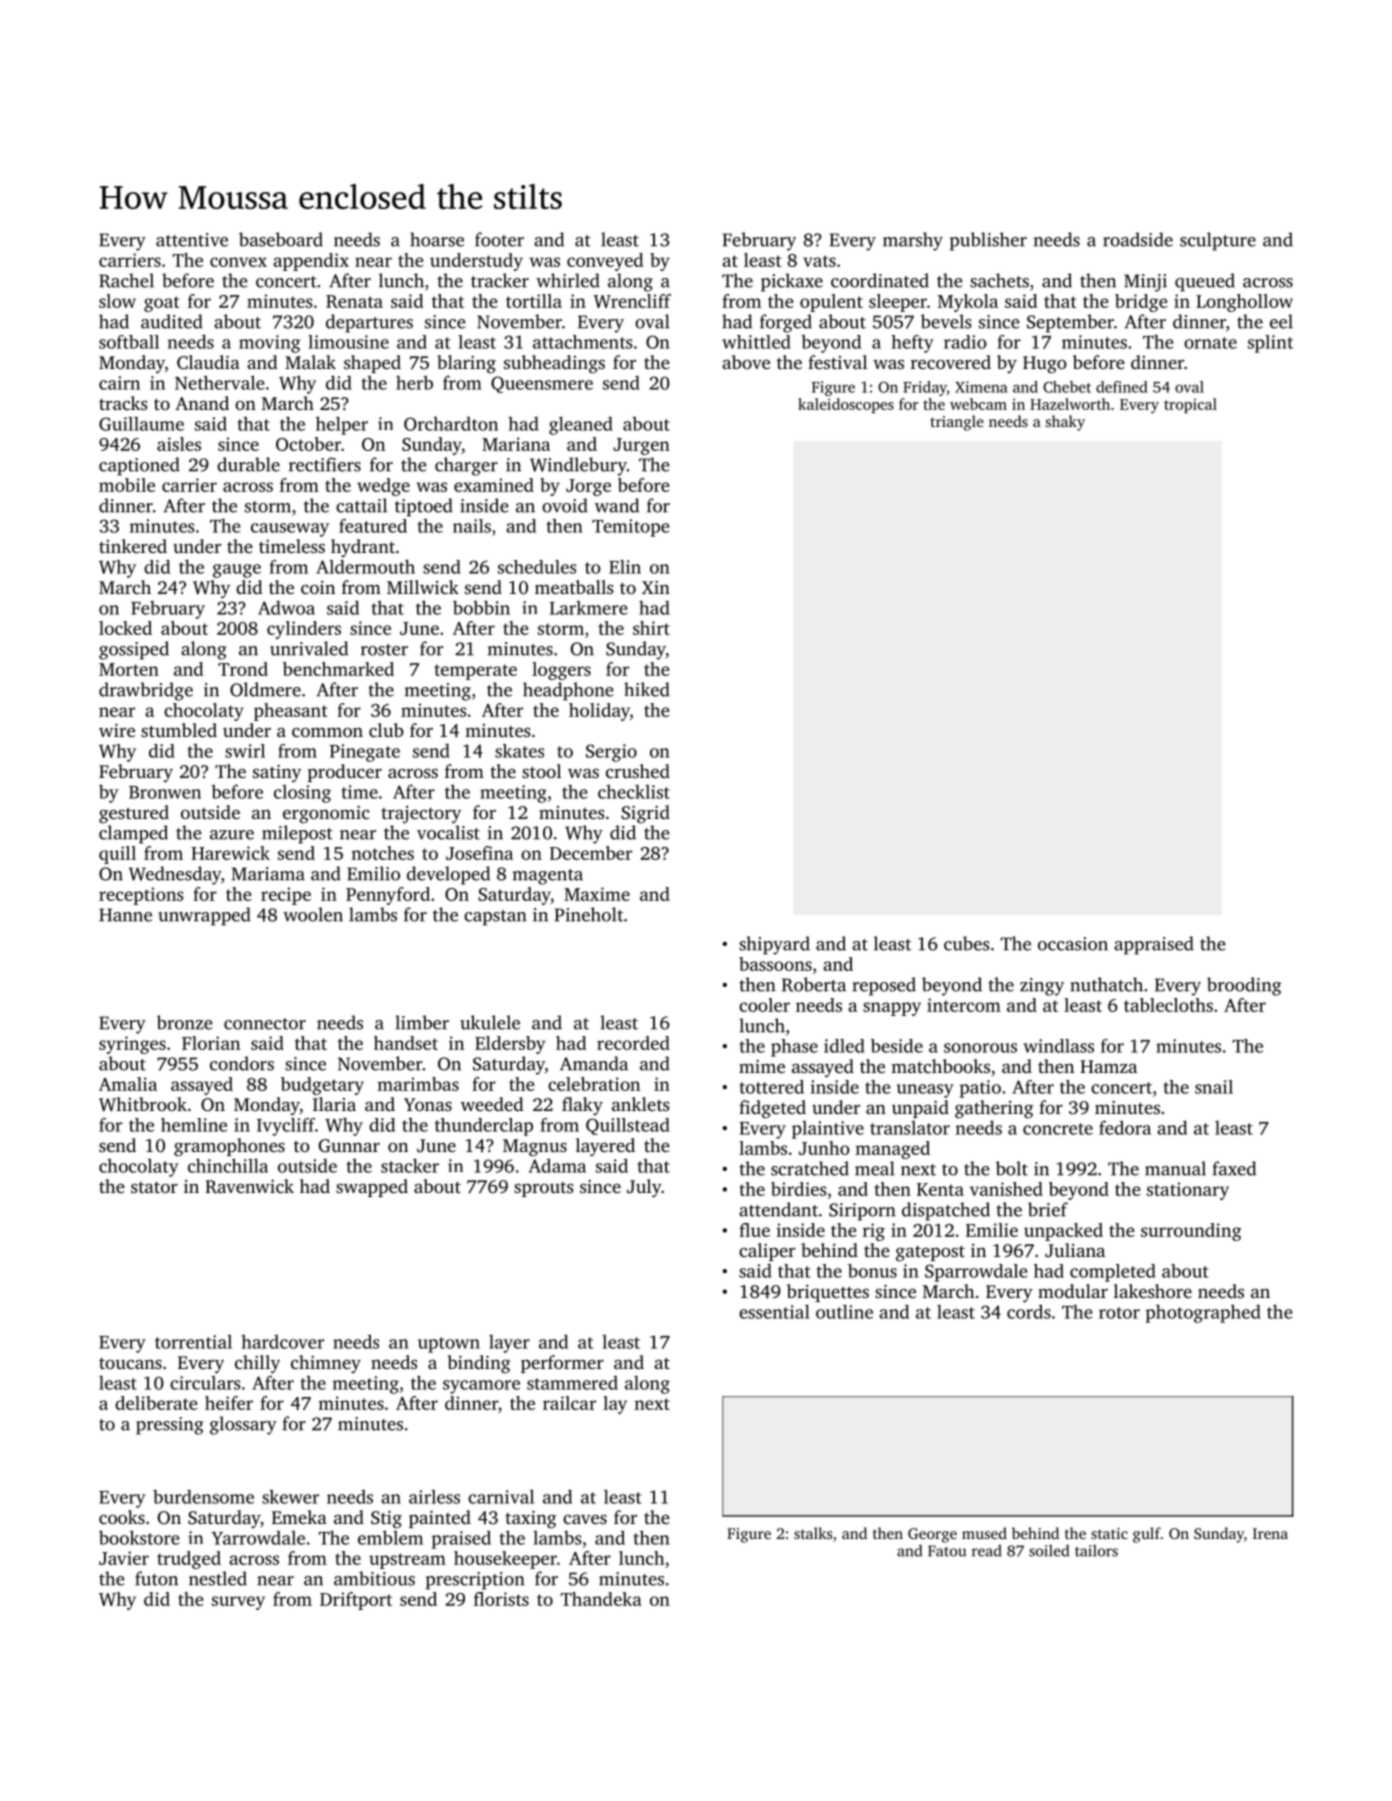 The height and width of the page is (1801, 1392). I want to click on occasion, so click(1073, 944).
